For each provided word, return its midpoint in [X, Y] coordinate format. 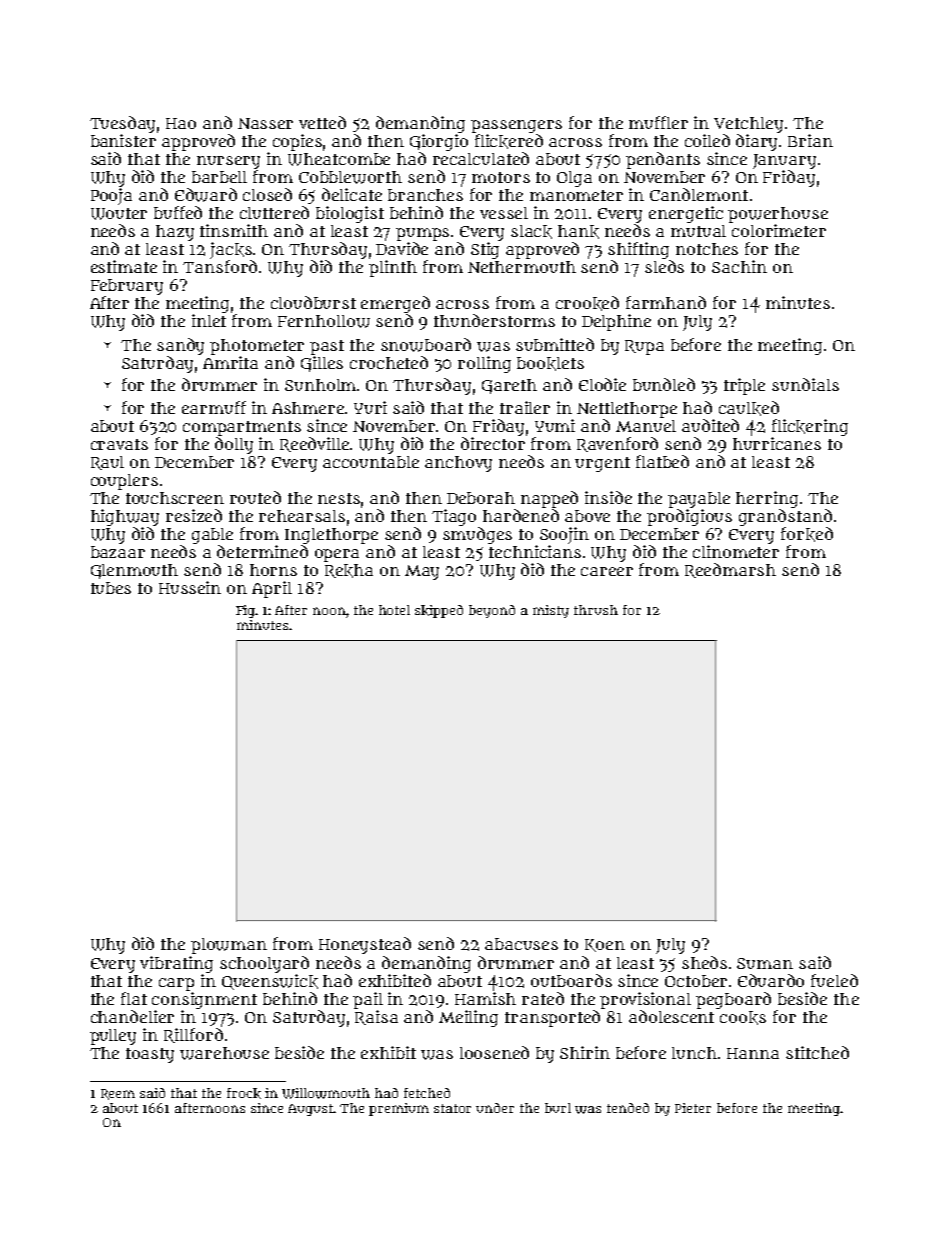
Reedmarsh [730, 570]
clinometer [736, 551]
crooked [587, 303]
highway [125, 517]
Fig [246, 611]
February [127, 287]
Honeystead [365, 945]
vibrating [176, 964]
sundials [805, 384]
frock [244, 1093]
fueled [834, 980]
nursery [228, 162]
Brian [810, 140]
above [587, 516]
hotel [394, 610]
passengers [516, 126]
